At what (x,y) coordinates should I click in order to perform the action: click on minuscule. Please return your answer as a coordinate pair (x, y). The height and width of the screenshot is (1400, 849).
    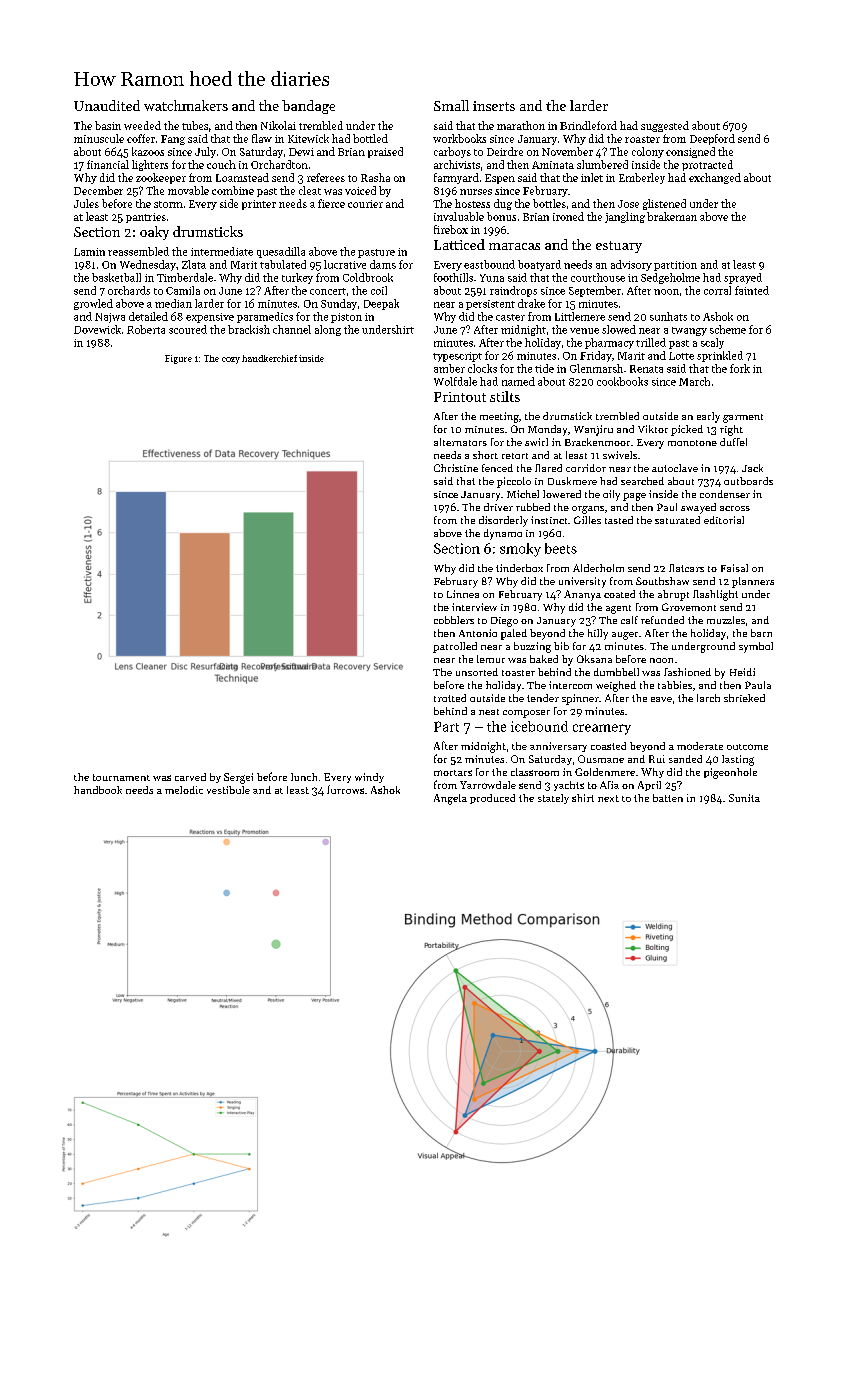
    Looking at the image, I should click on (99, 138).
